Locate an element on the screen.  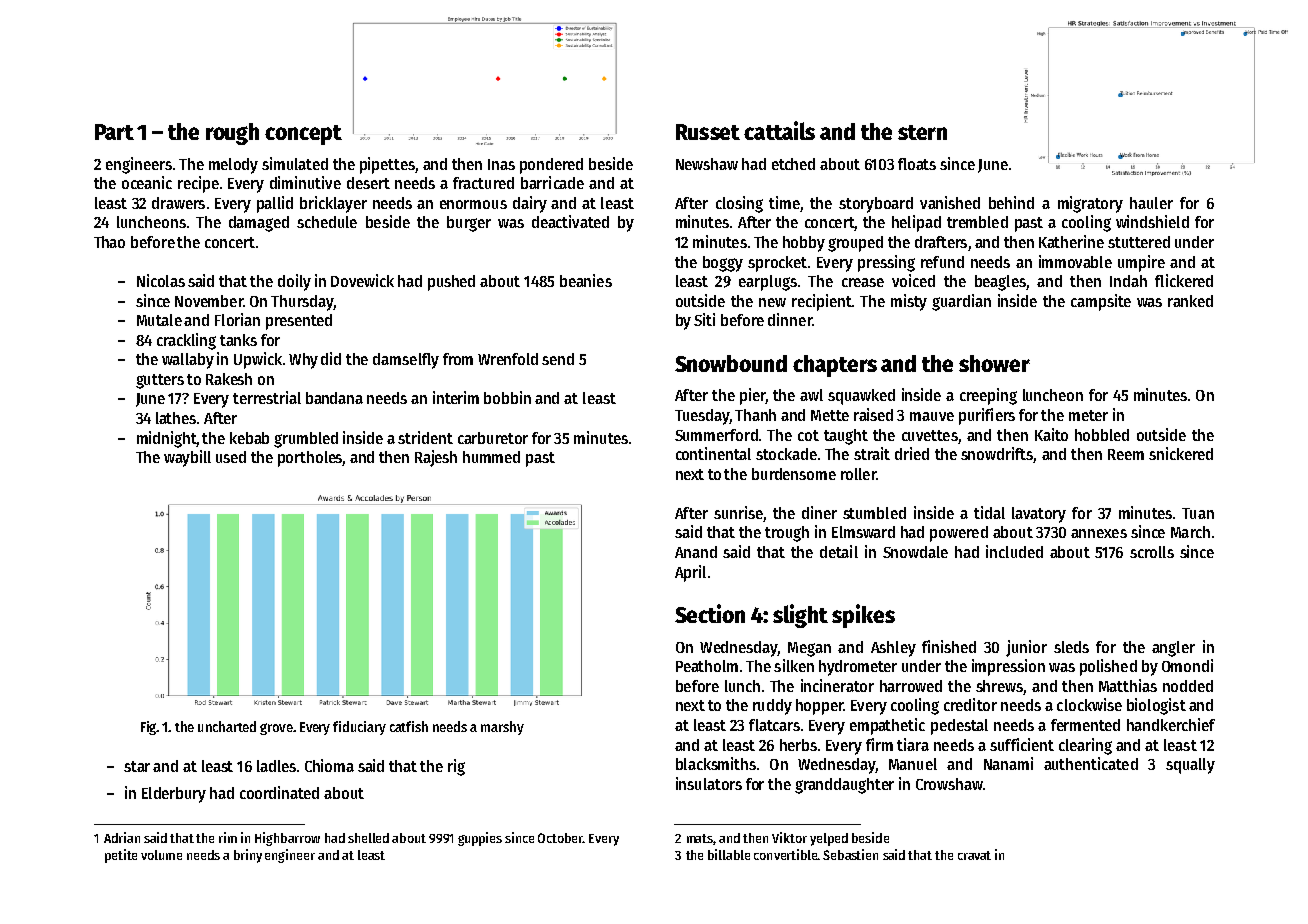
slight is located at coordinates (800, 616).
